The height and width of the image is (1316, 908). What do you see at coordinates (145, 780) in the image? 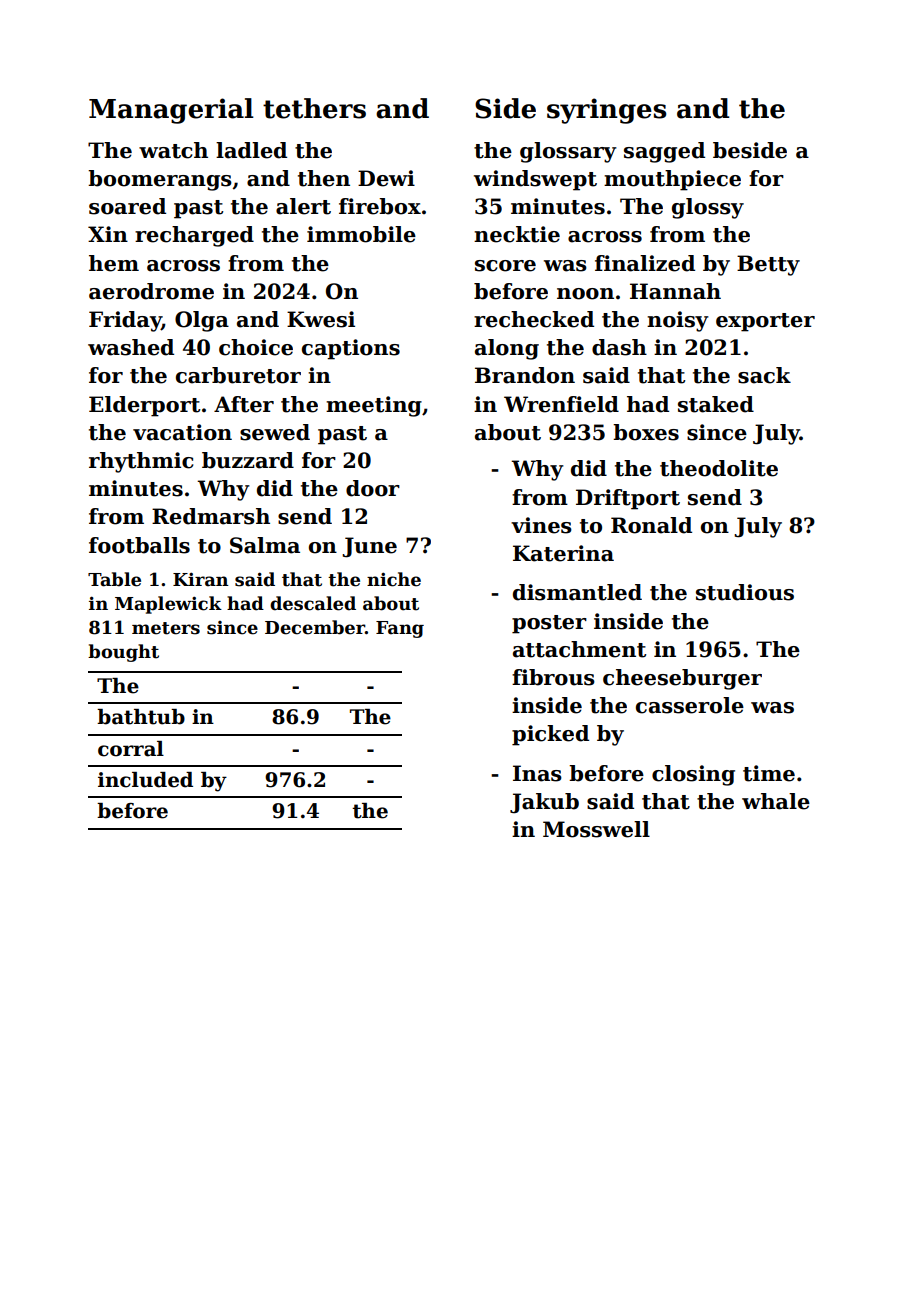
I see `included` at bounding box center [145, 780].
